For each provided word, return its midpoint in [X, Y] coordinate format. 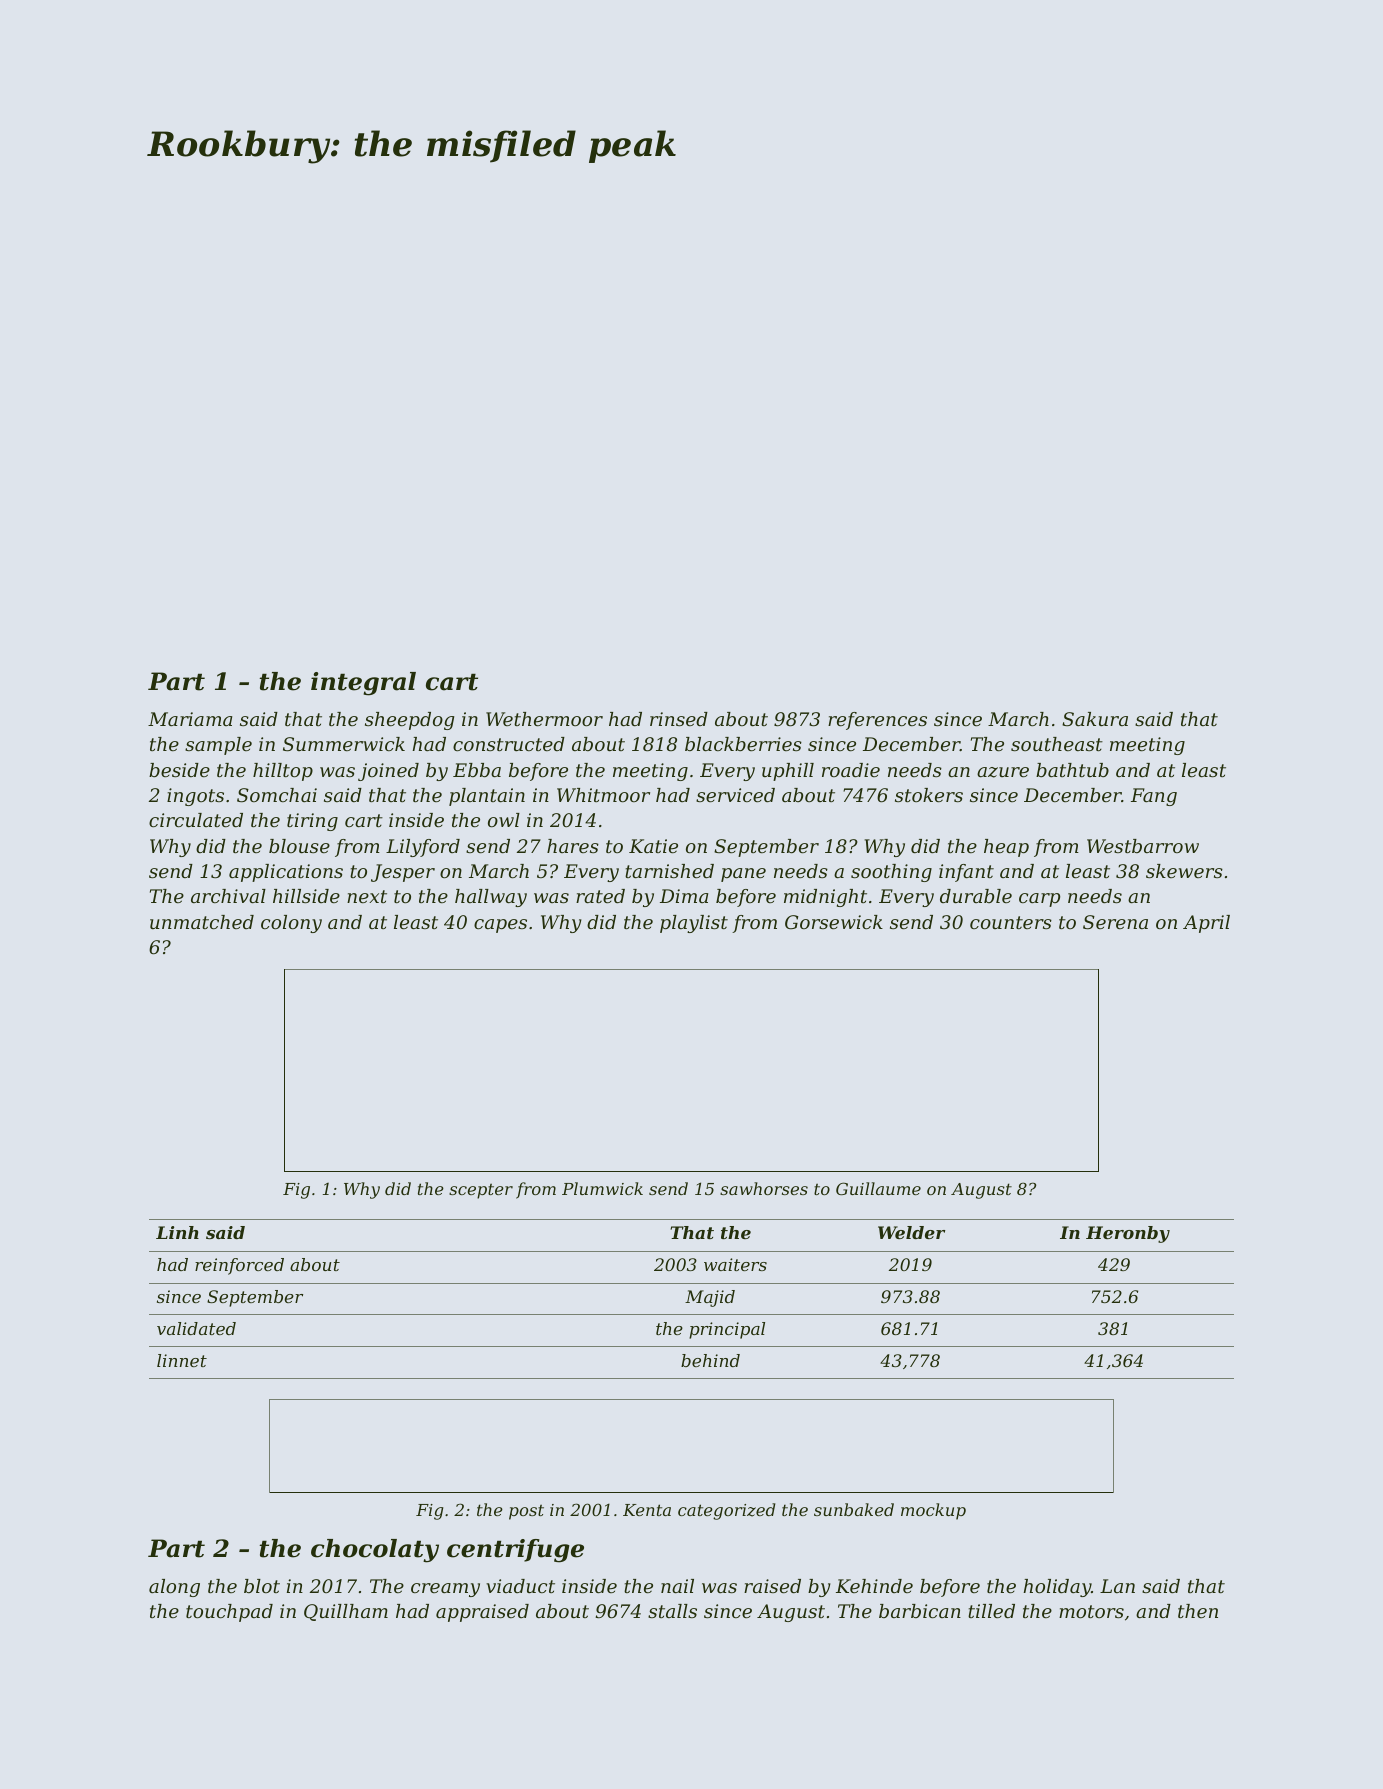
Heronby [1128, 1234]
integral [363, 684]
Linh [177, 1232]
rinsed [679, 719]
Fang [1154, 797]
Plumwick [602, 1188]
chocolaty [375, 1551]
